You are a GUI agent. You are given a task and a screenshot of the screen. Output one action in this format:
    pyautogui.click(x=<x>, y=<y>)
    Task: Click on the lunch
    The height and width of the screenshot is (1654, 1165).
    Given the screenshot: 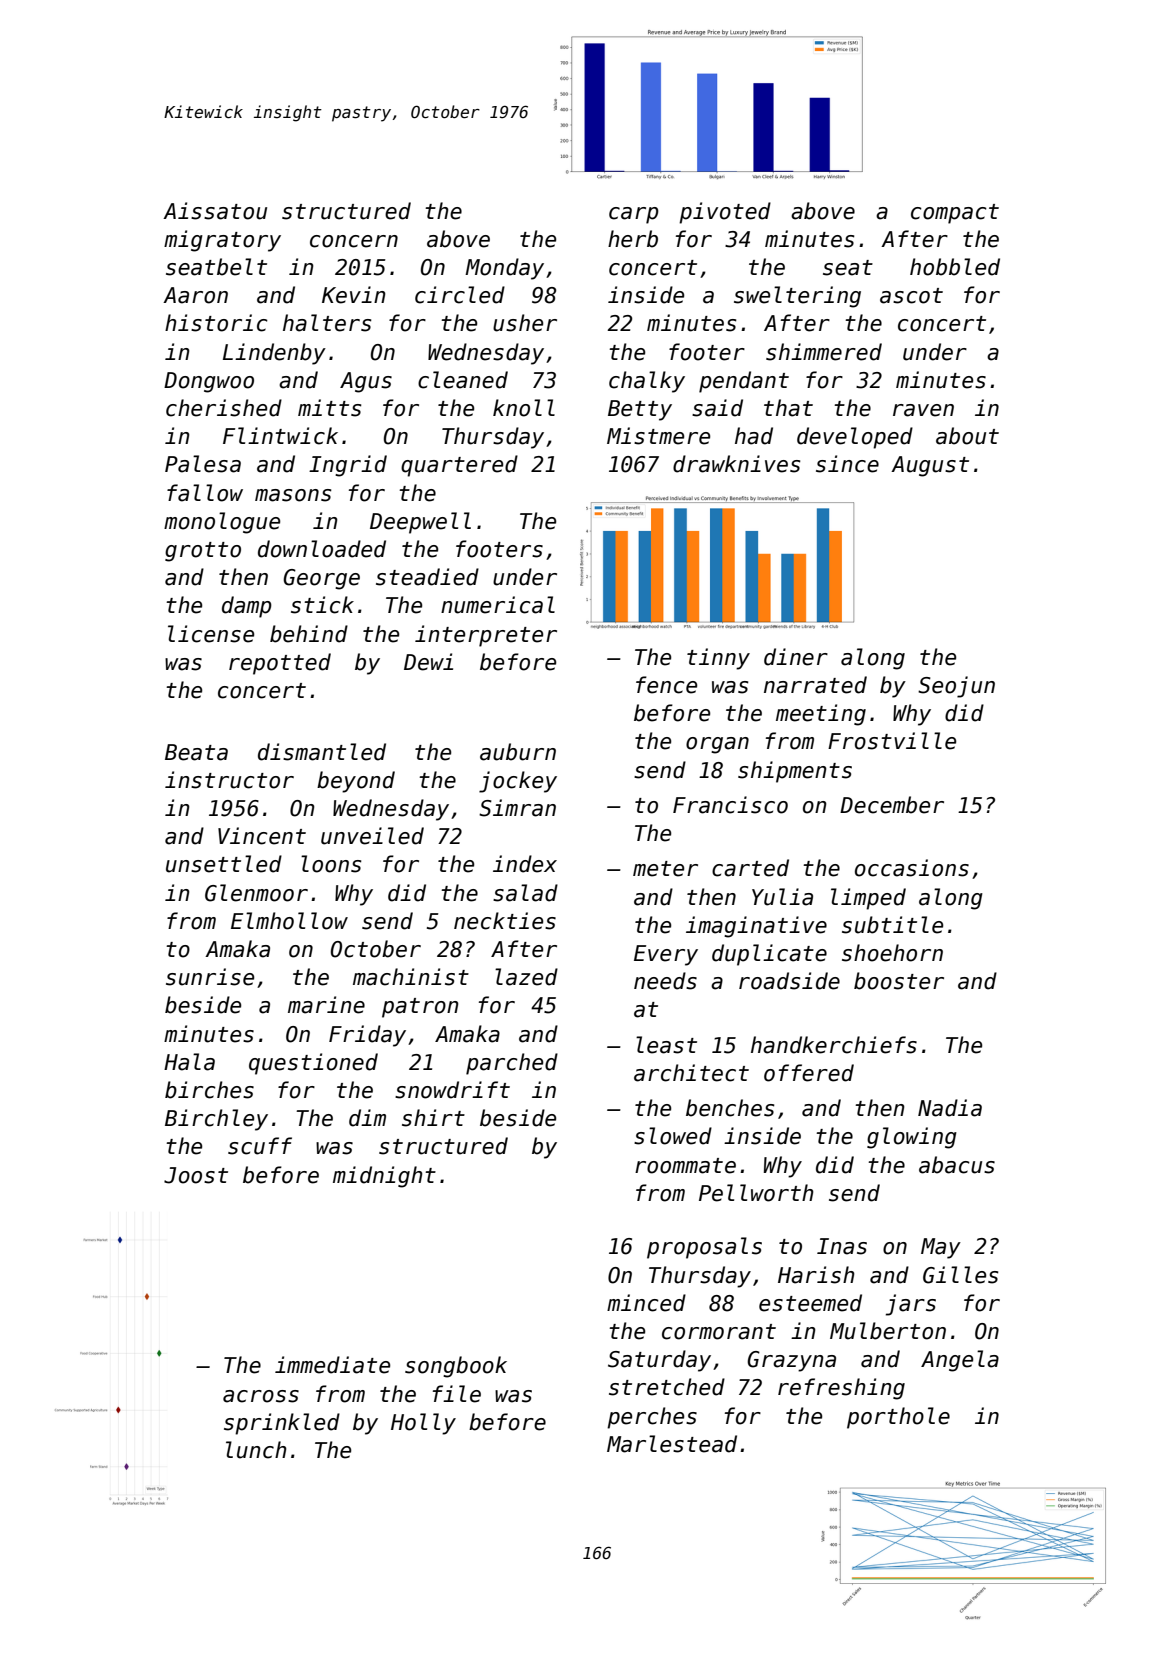 What is the action you would take?
    pyautogui.click(x=256, y=1450)
